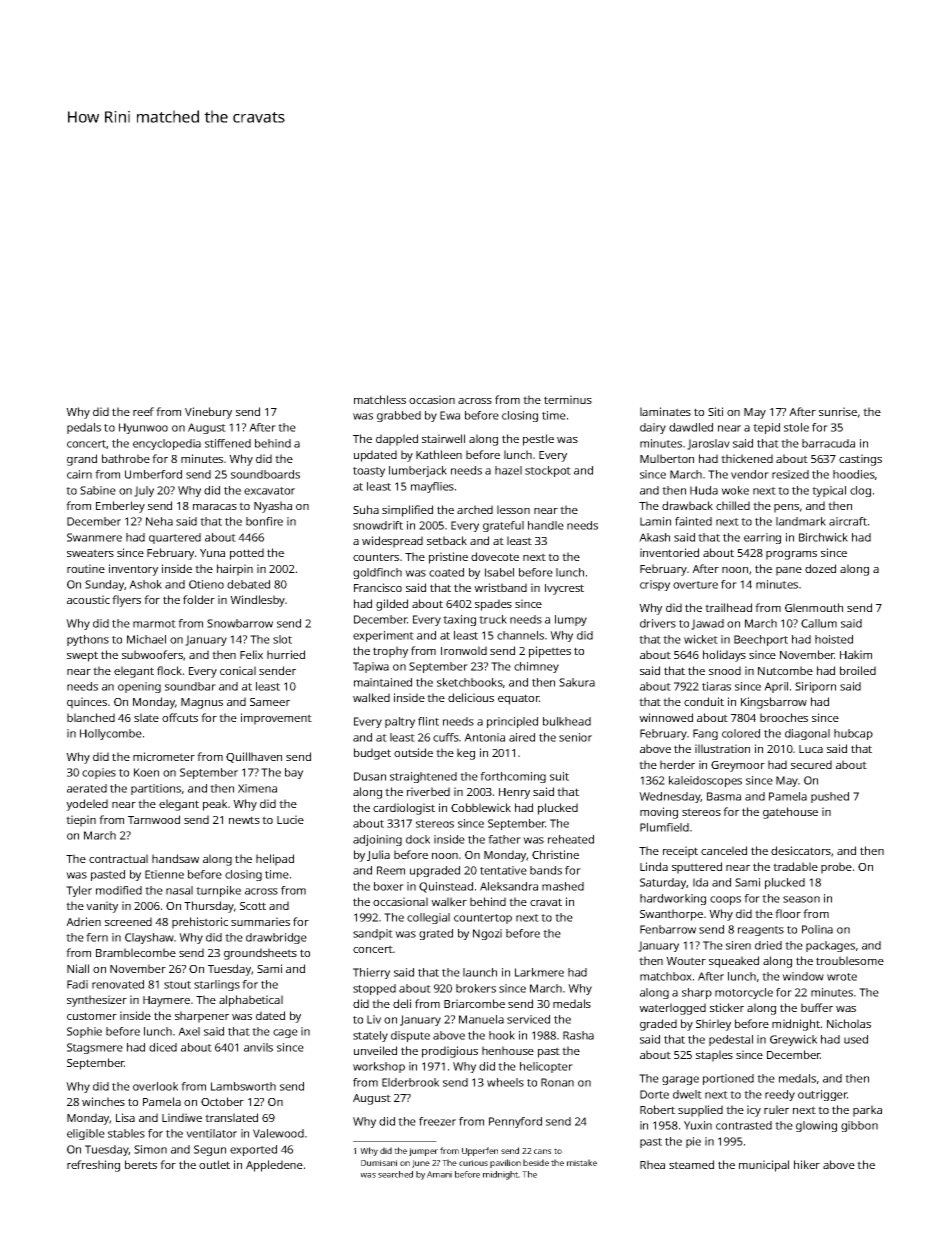  Describe the element at coordinates (82, 656) in the image. I see `swept` at that location.
